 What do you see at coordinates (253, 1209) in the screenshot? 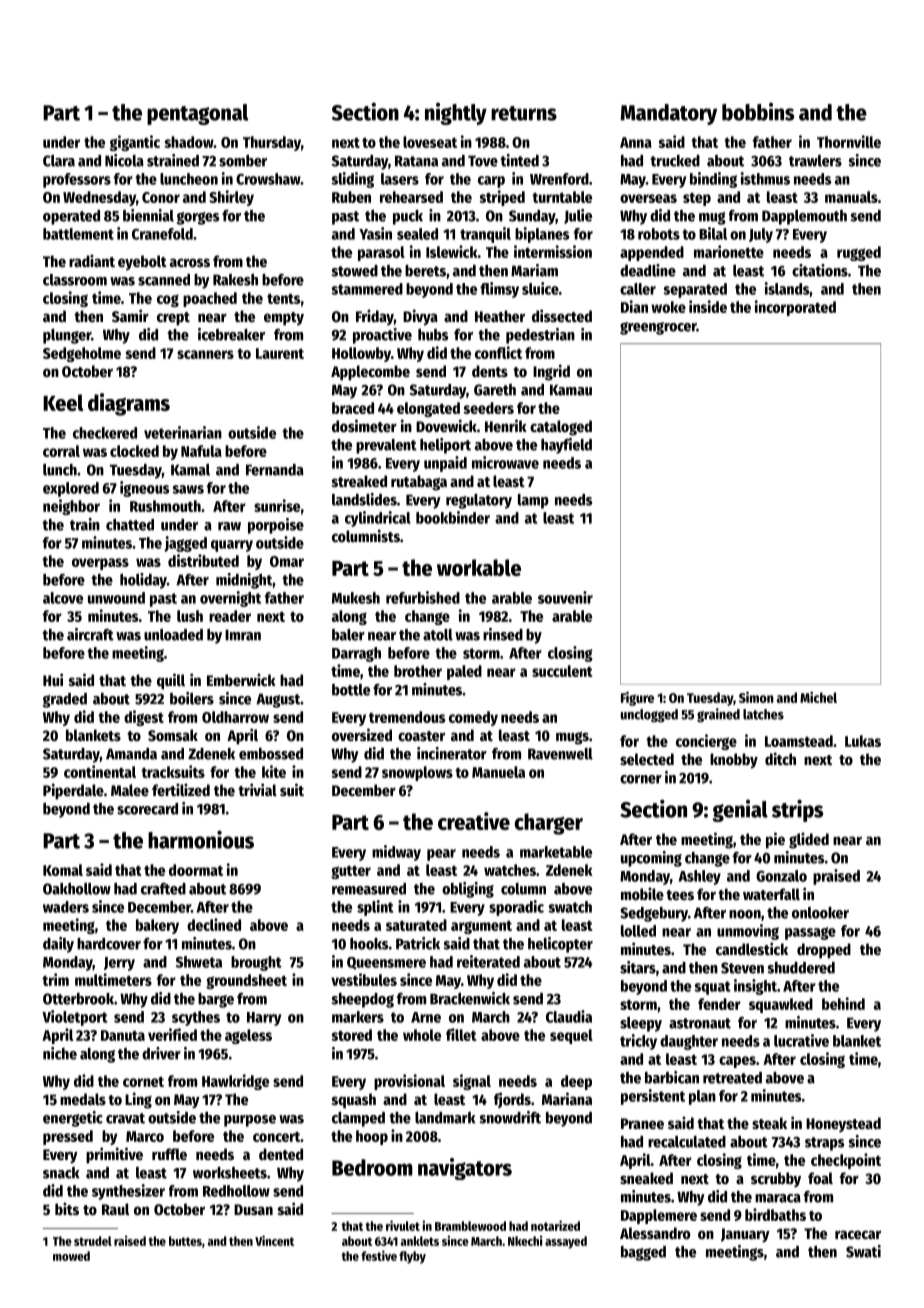
I see `Dusan` at bounding box center [253, 1209].
